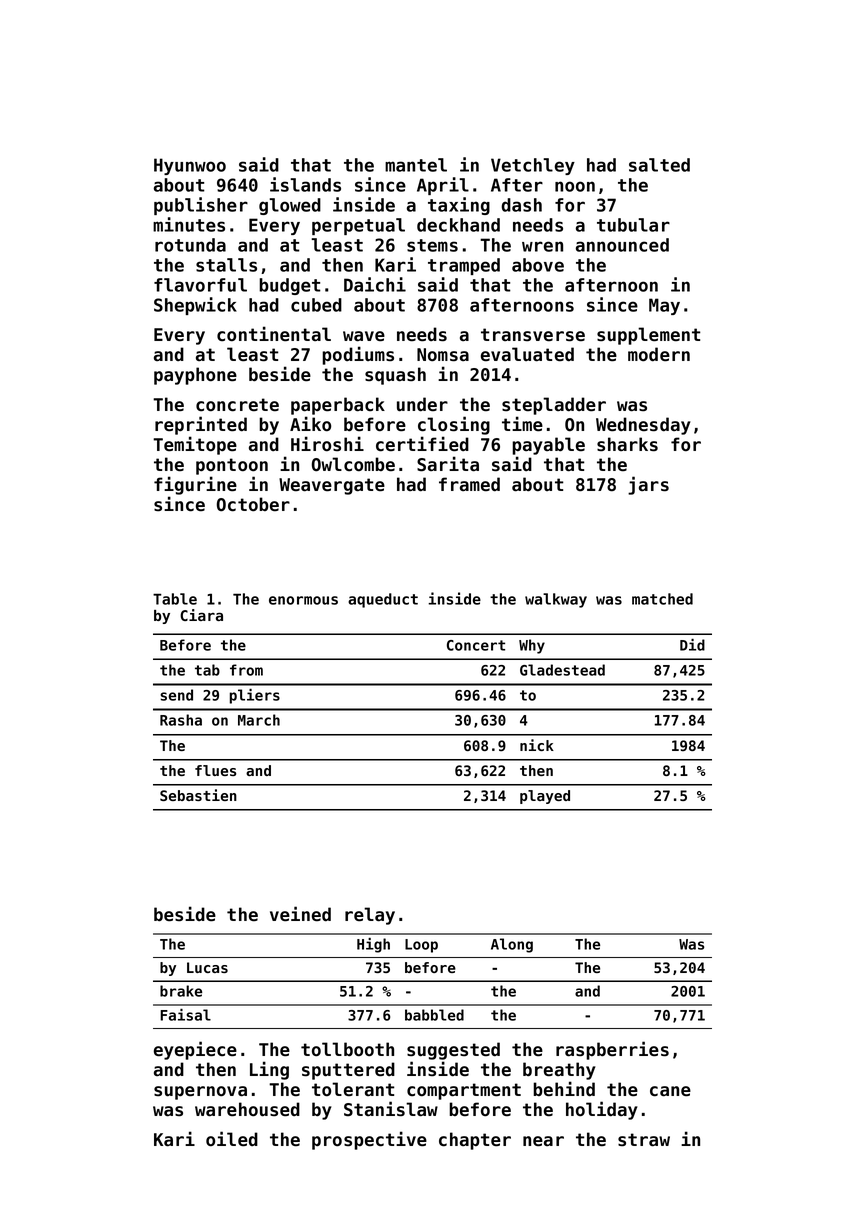 This screenshot has width=865, height=1227. What do you see at coordinates (253, 504) in the screenshot?
I see `October` at bounding box center [253, 504].
